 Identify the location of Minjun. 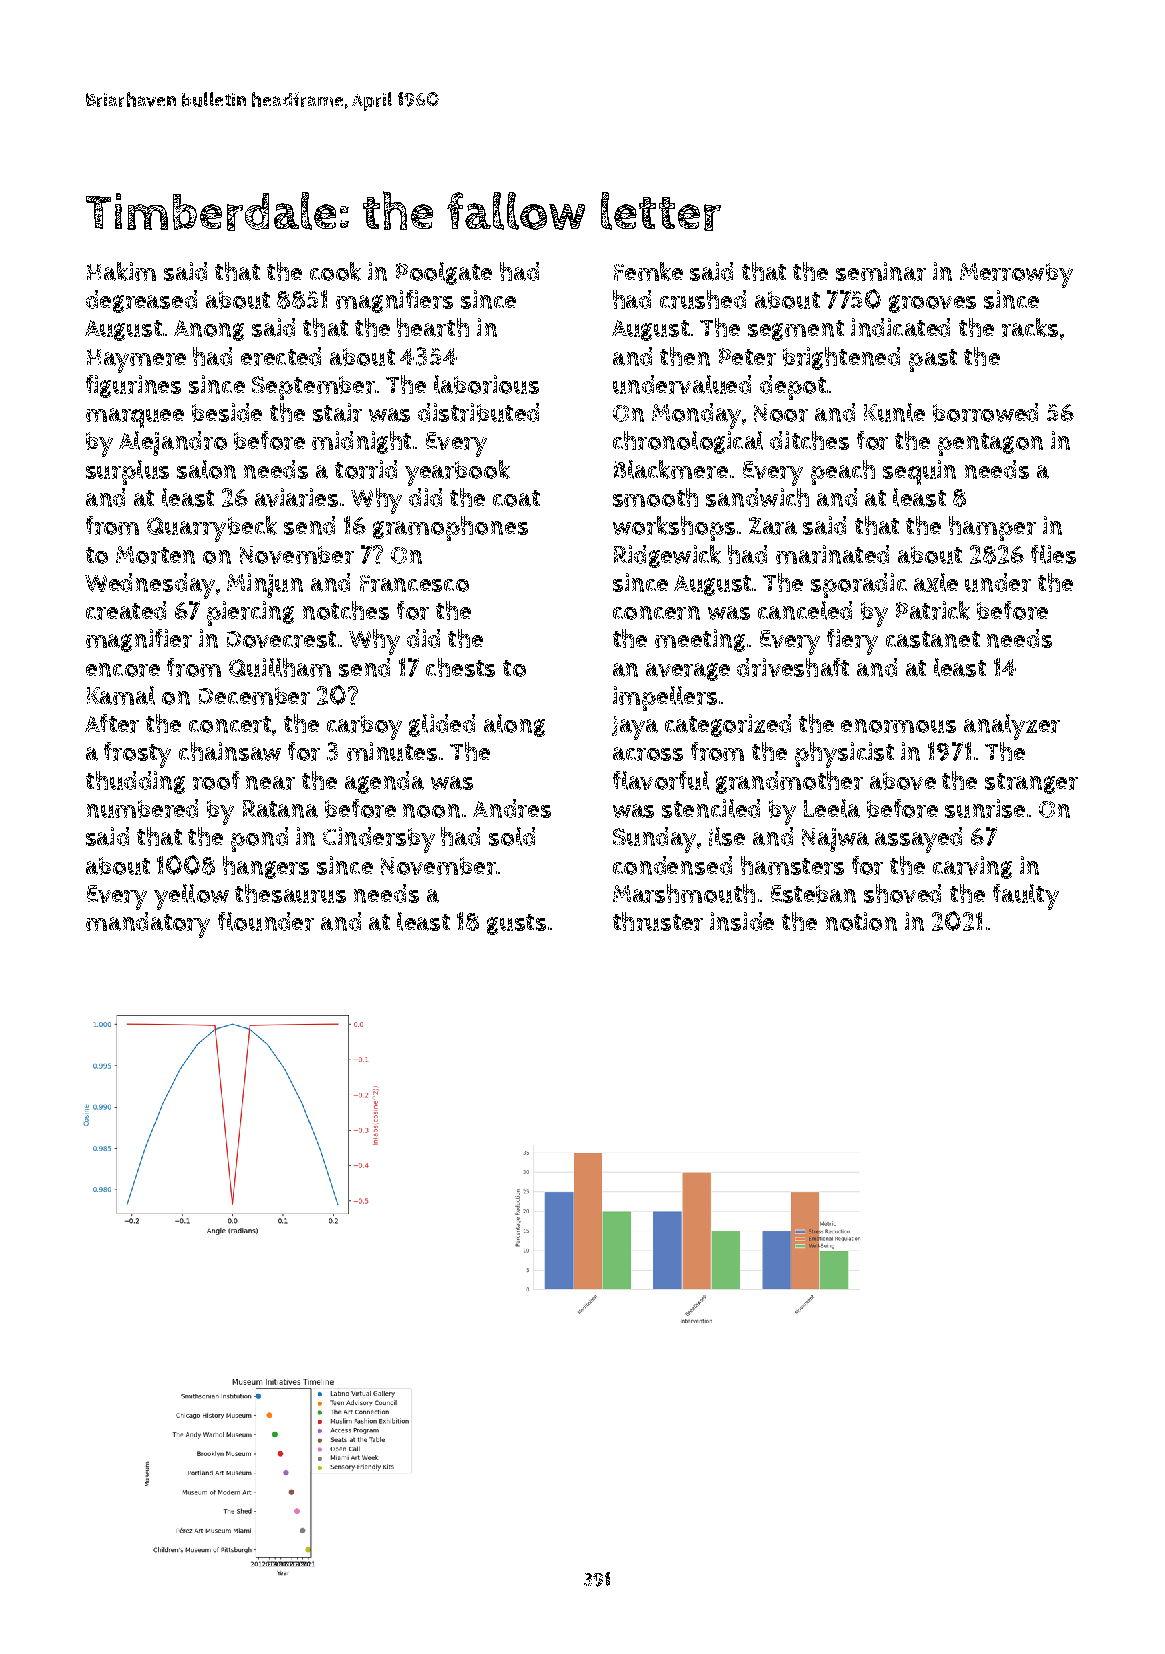
(265, 585).
